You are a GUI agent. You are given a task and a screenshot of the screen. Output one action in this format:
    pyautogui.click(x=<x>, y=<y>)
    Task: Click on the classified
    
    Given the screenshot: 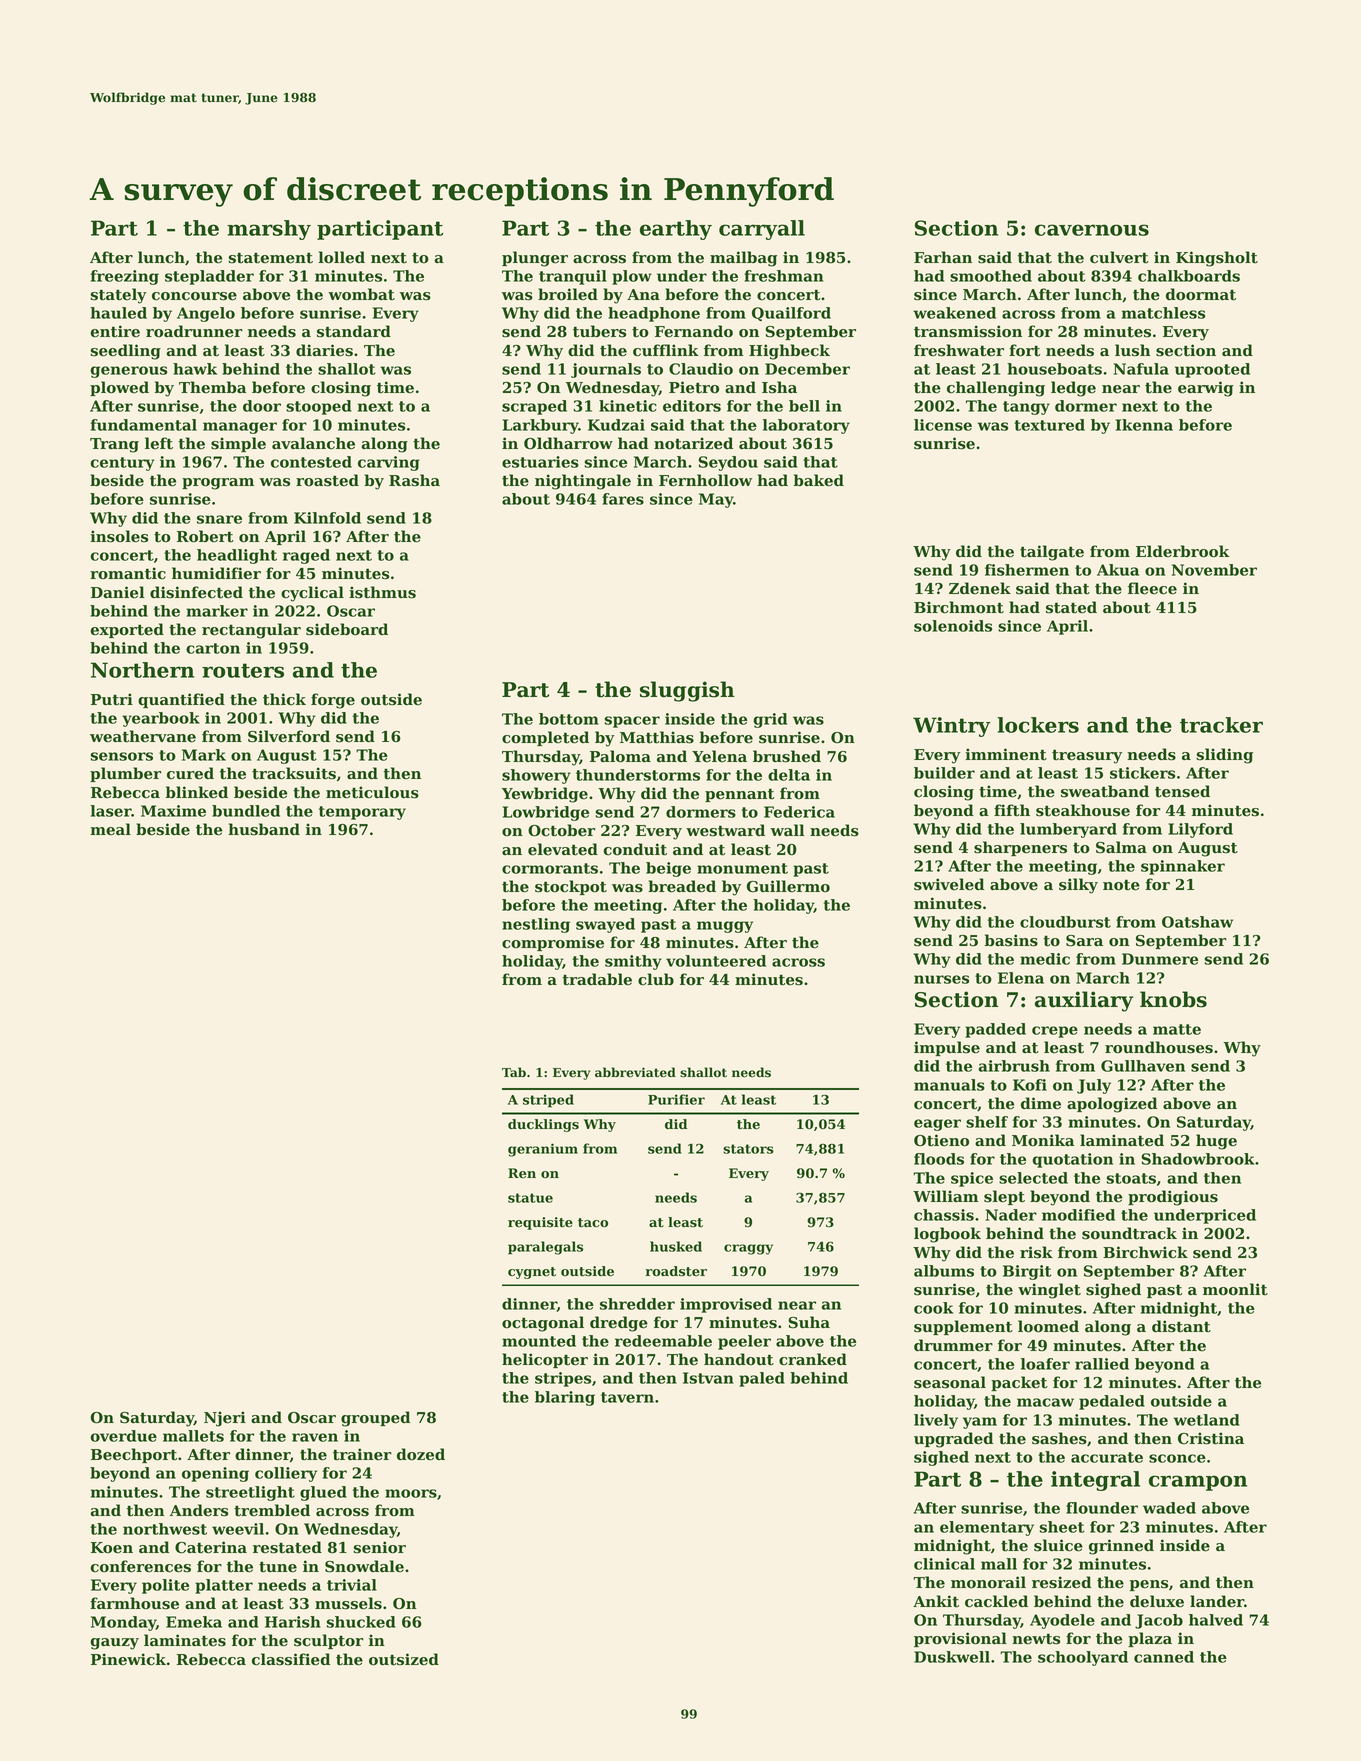 What is the action you would take?
    pyautogui.click(x=291, y=1659)
